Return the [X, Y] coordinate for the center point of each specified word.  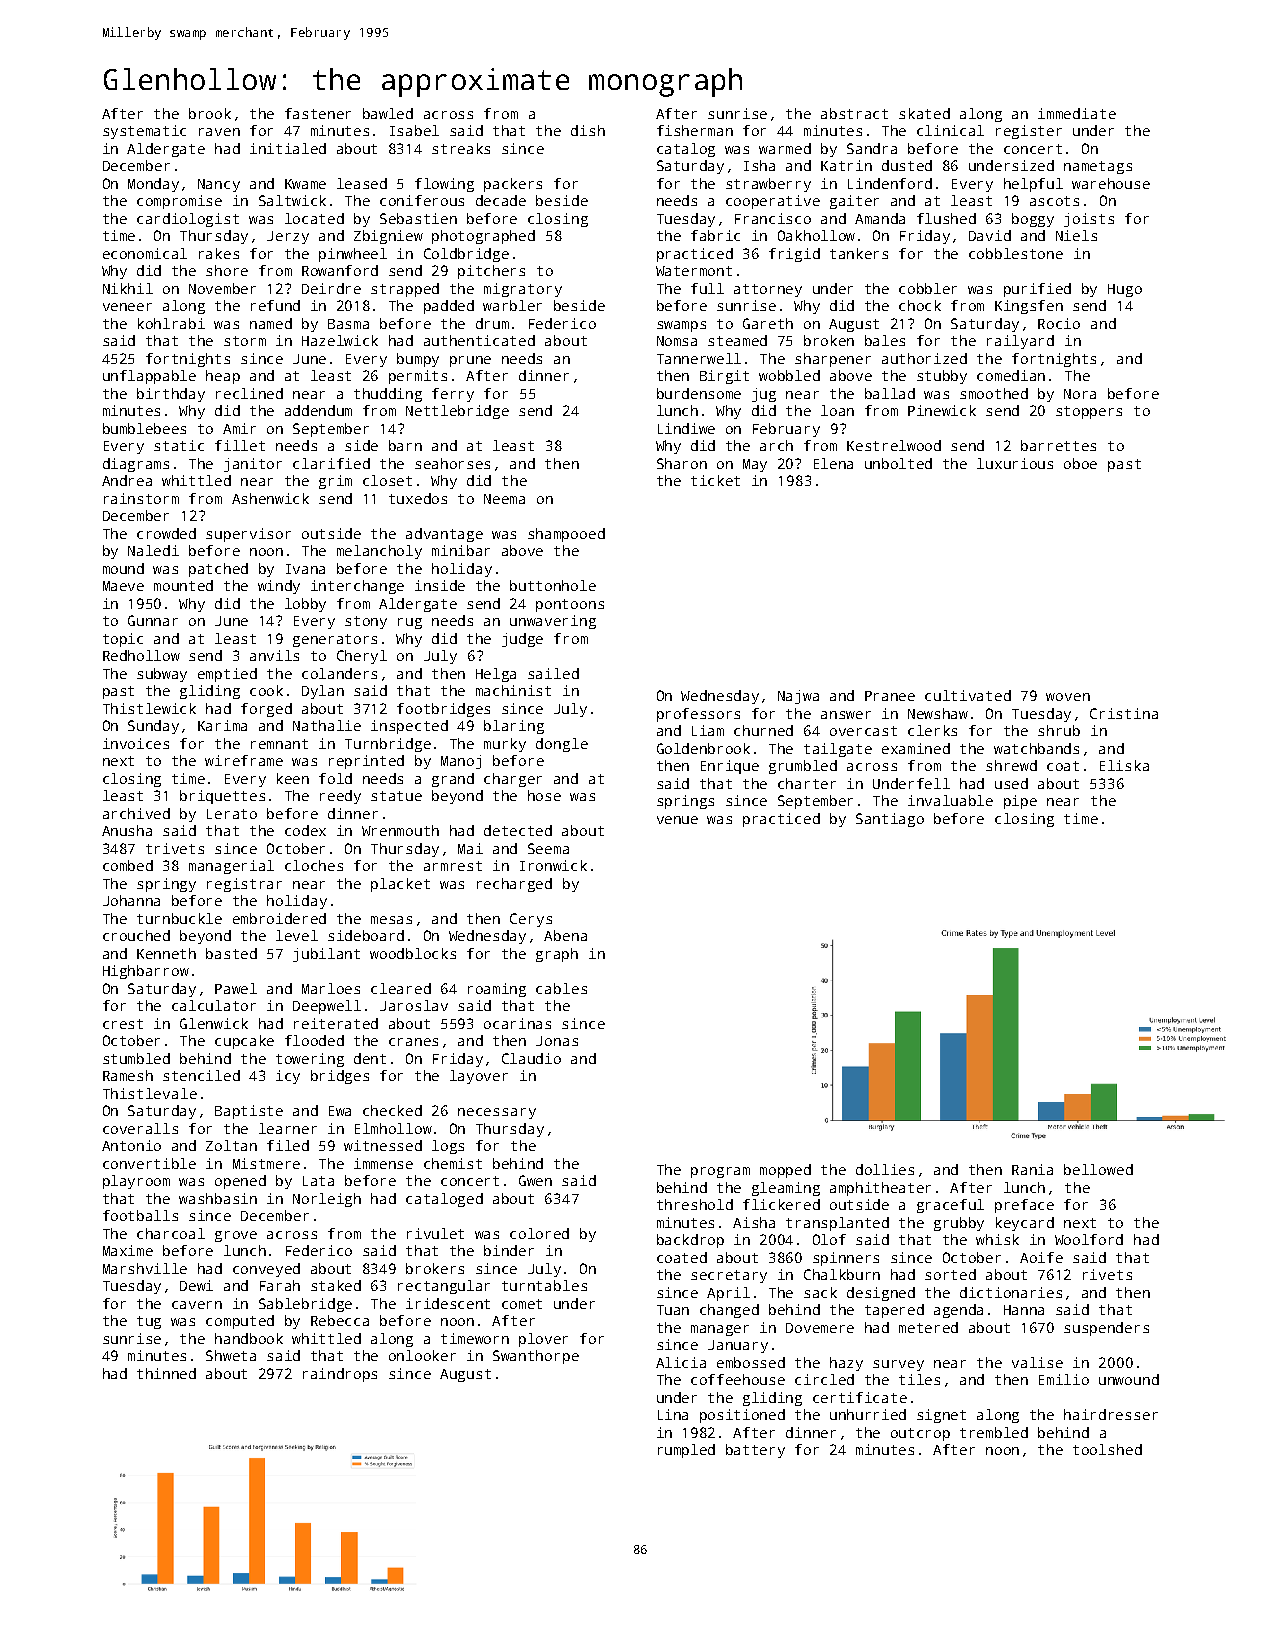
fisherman [695, 130]
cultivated [968, 695]
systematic [144, 132]
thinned [166, 1373]
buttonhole [553, 585]
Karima [222, 725]
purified [1037, 290]
